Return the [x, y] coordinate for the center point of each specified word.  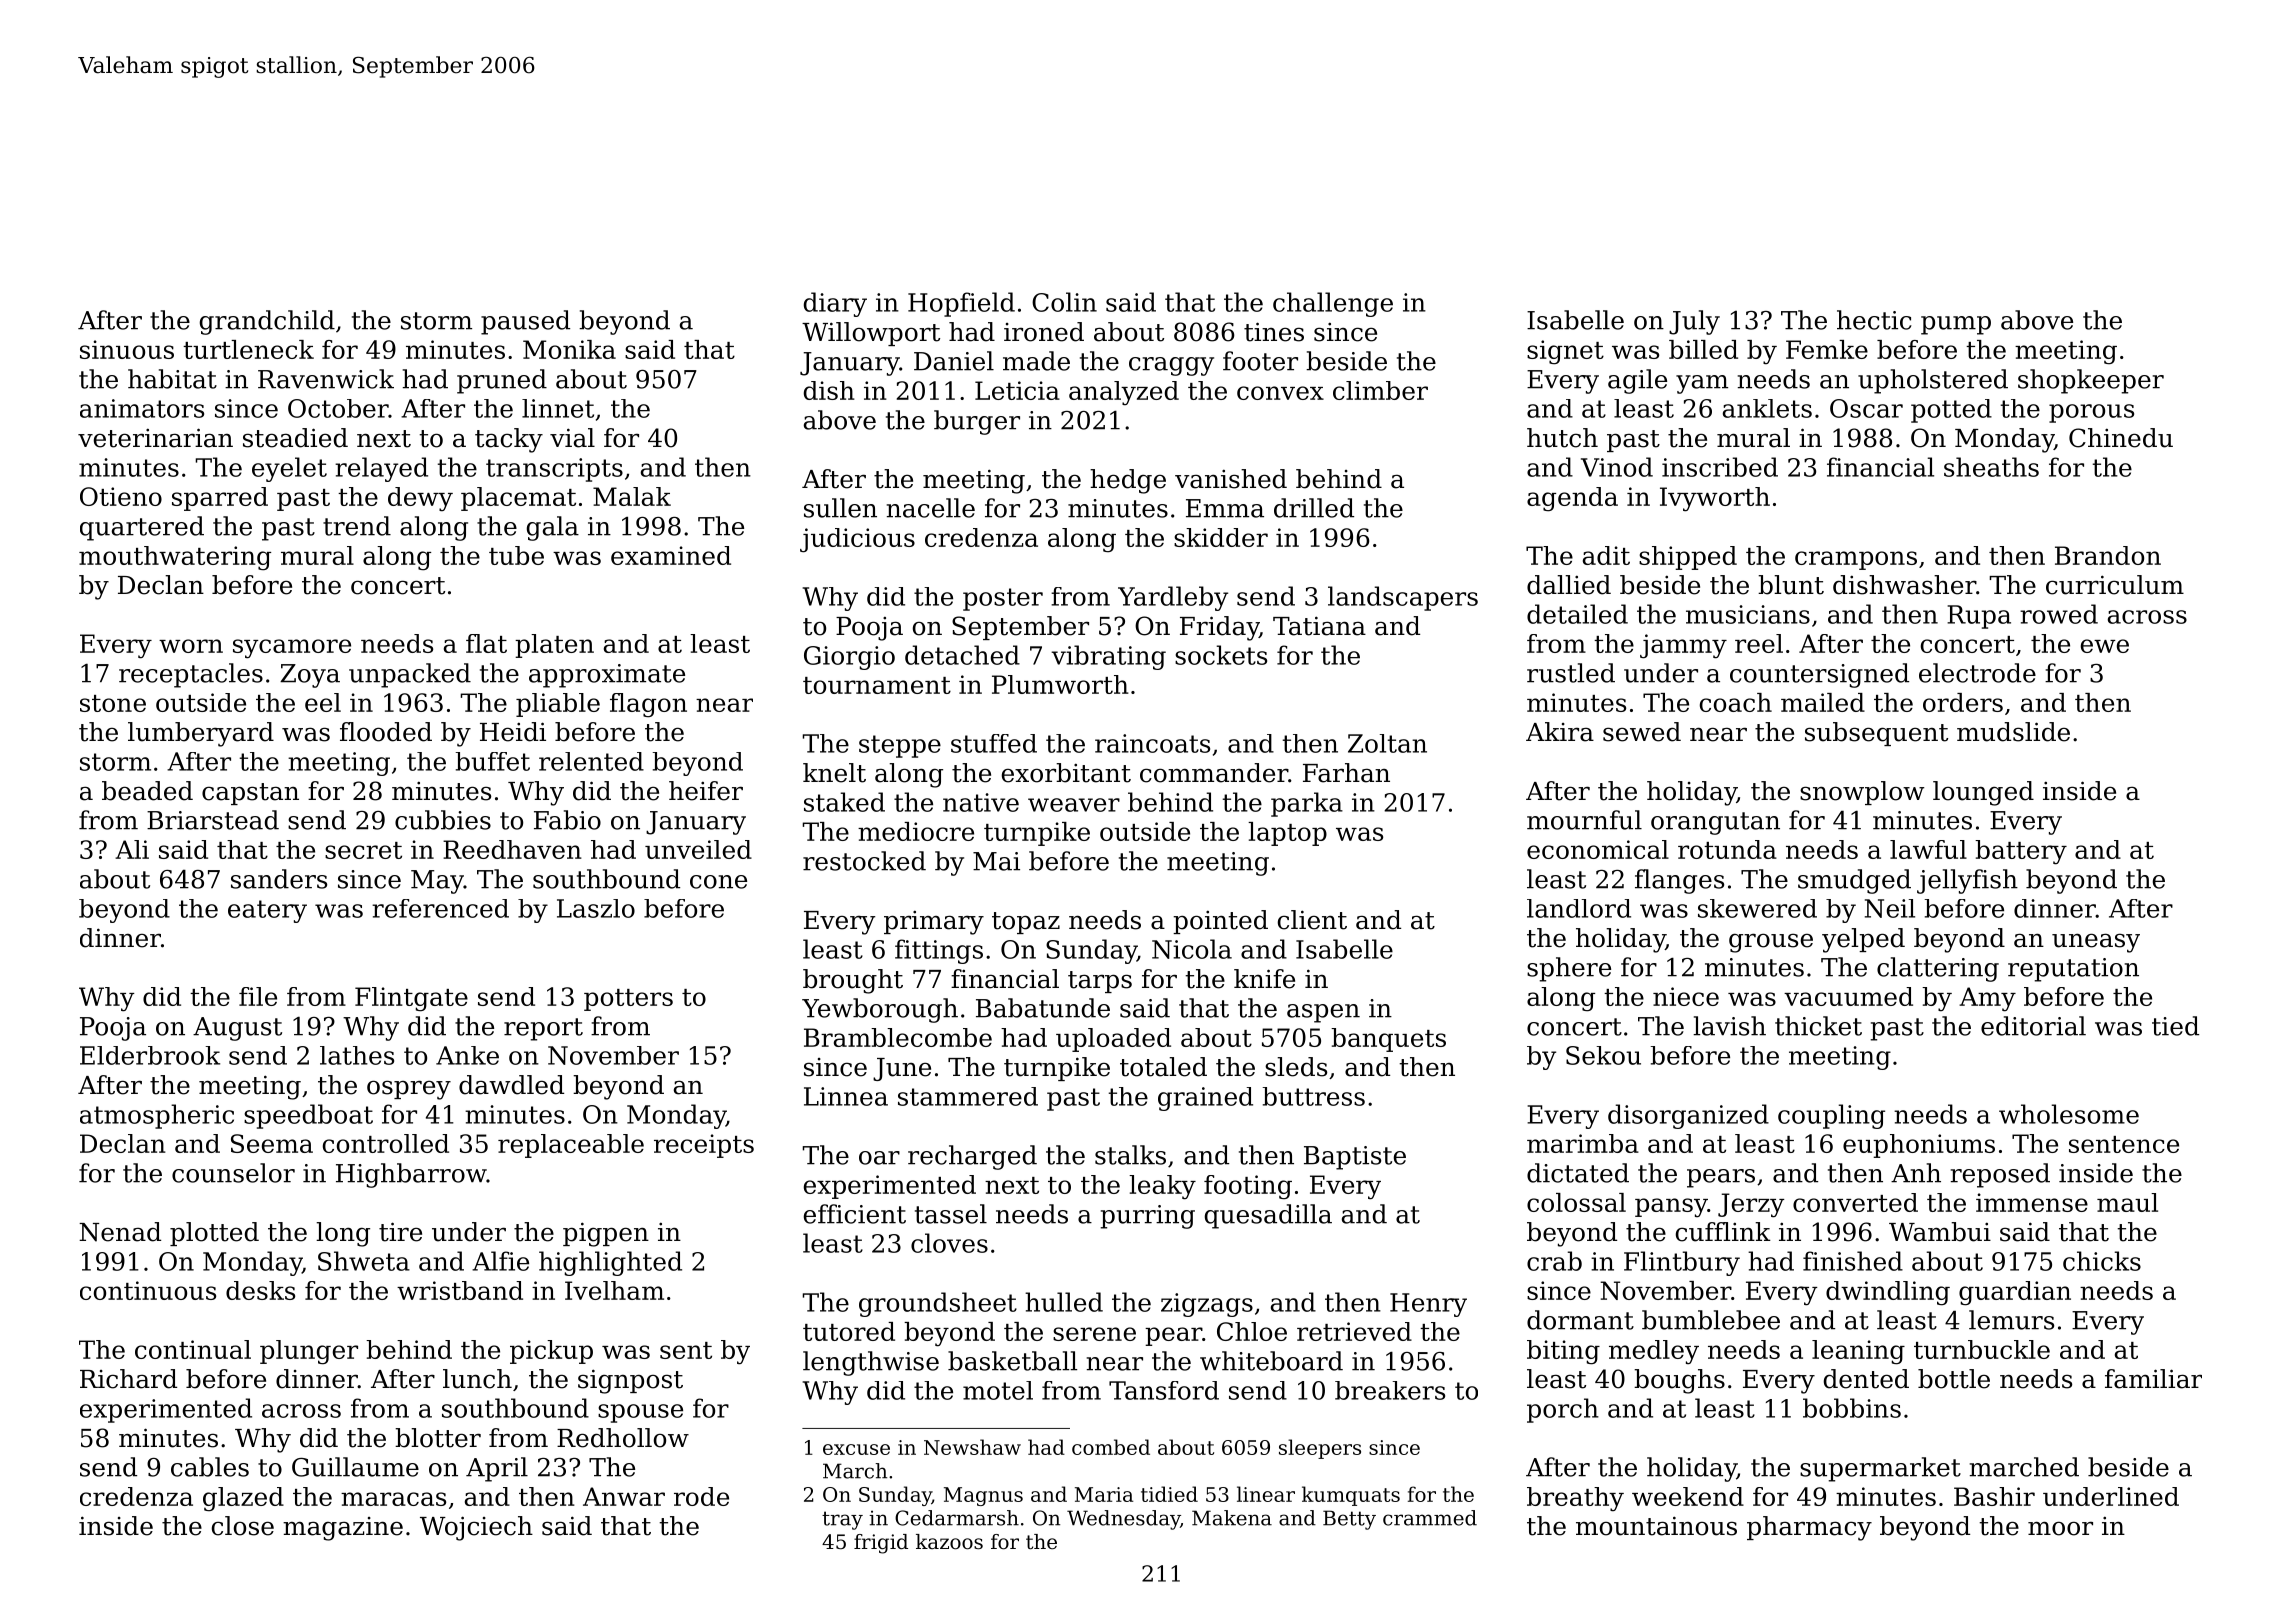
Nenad [120, 1232]
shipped [1688, 558]
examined [671, 555]
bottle [1954, 1379]
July [1694, 322]
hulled [1064, 1302]
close [243, 1526]
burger [977, 422]
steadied [295, 438]
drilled [1314, 508]
